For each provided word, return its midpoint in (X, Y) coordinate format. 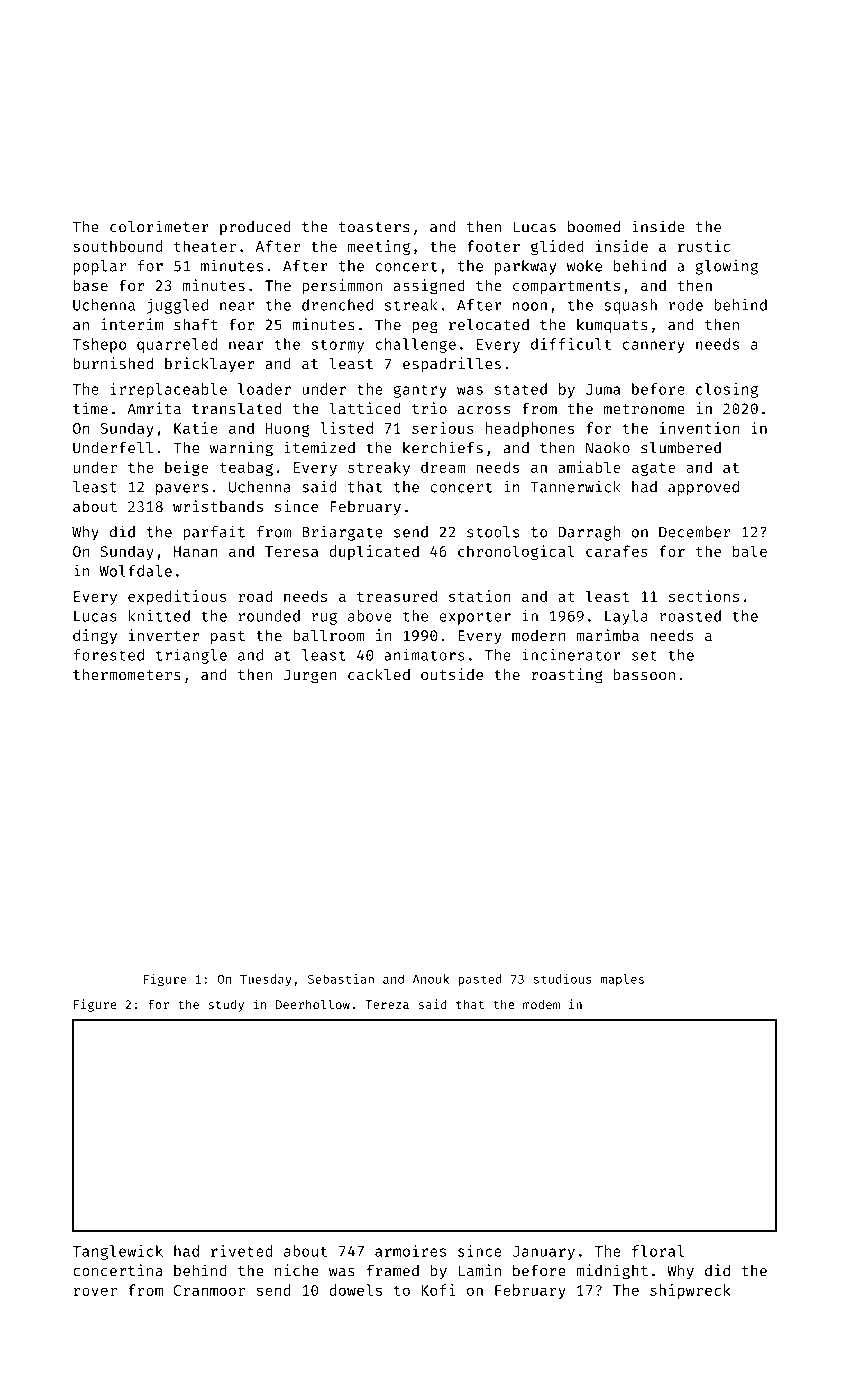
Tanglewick (118, 1252)
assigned (429, 286)
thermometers (127, 675)
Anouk (431, 979)
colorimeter (159, 226)
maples (622, 980)
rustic (704, 246)
